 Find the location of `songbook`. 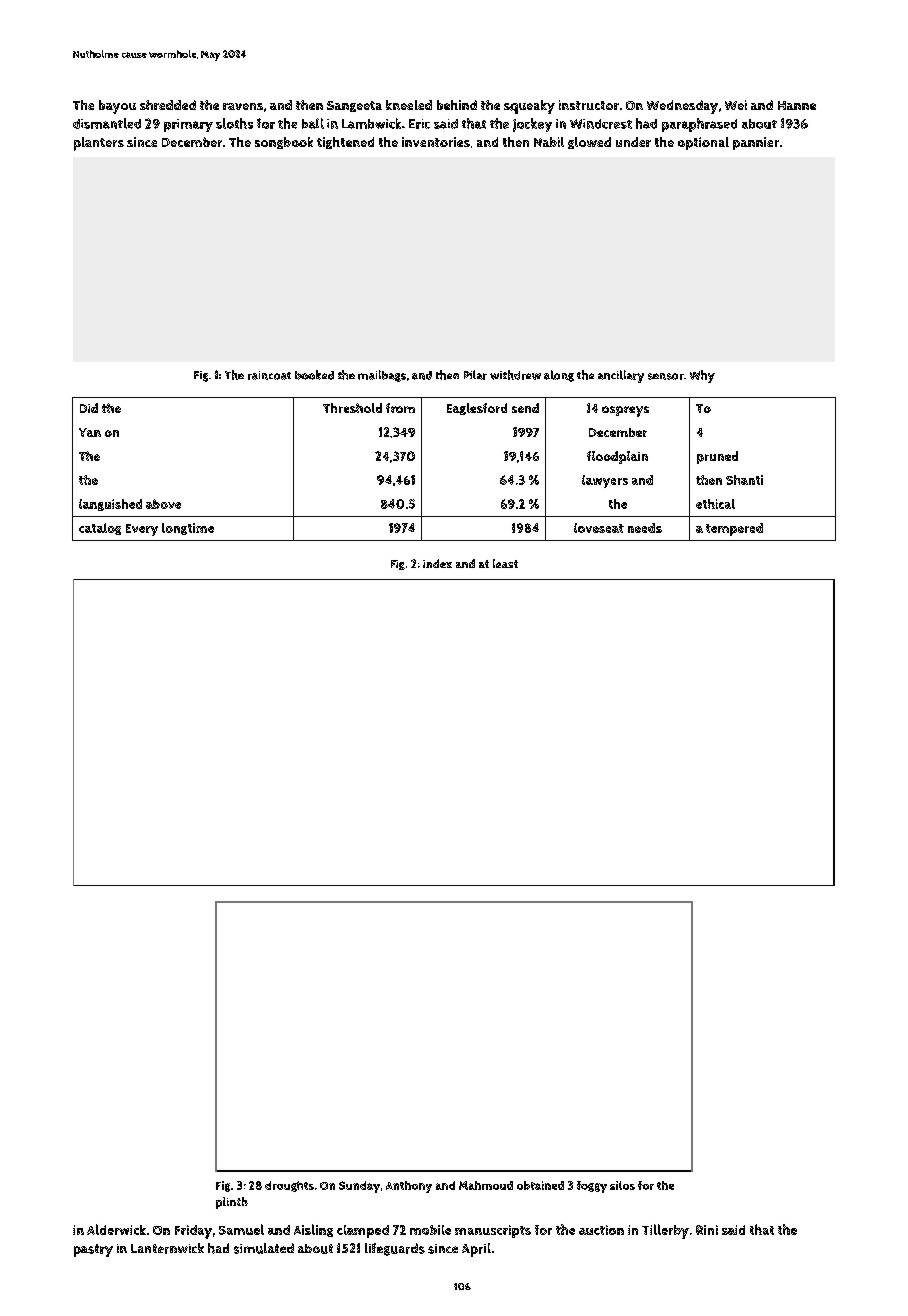

songbook is located at coordinates (284, 143).
